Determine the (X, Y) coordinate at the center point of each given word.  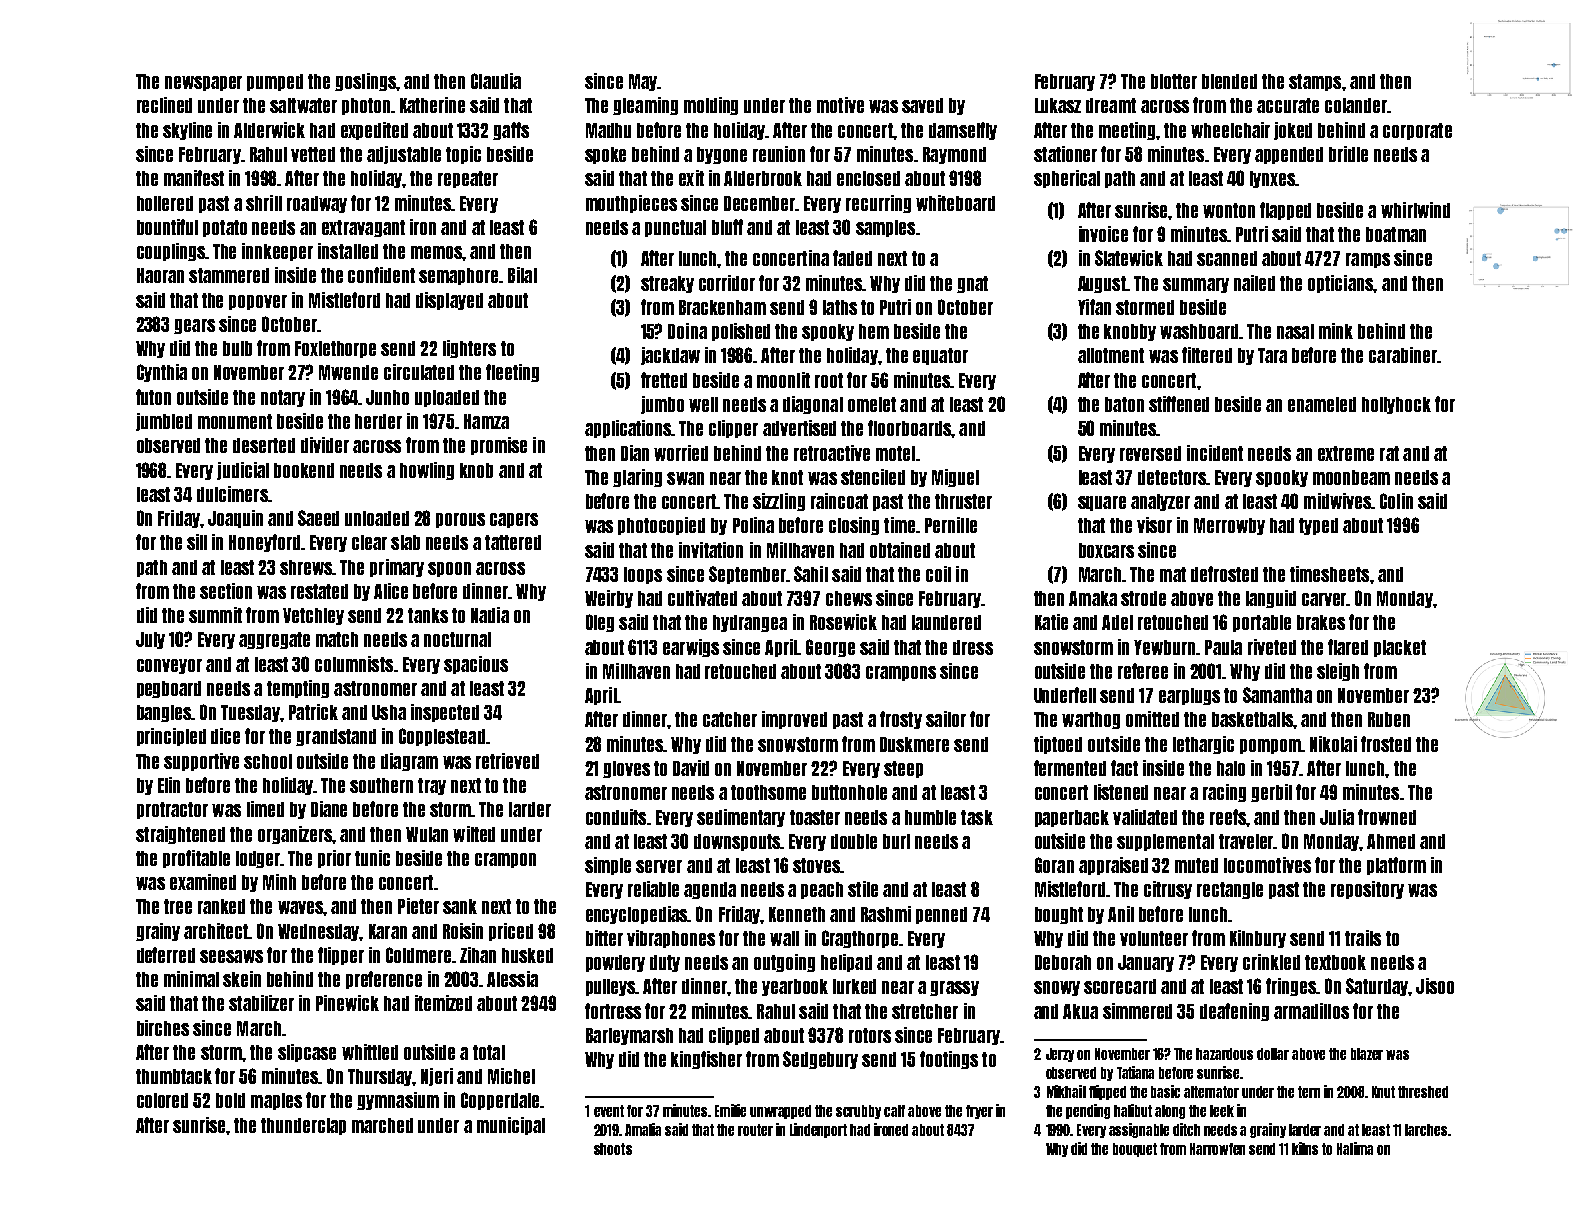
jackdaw (670, 356)
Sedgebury (820, 1060)
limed (265, 809)
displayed (449, 301)
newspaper (203, 83)
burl (896, 841)
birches (163, 1028)
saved (922, 105)
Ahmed (1391, 841)
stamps (1315, 82)
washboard (1199, 331)
